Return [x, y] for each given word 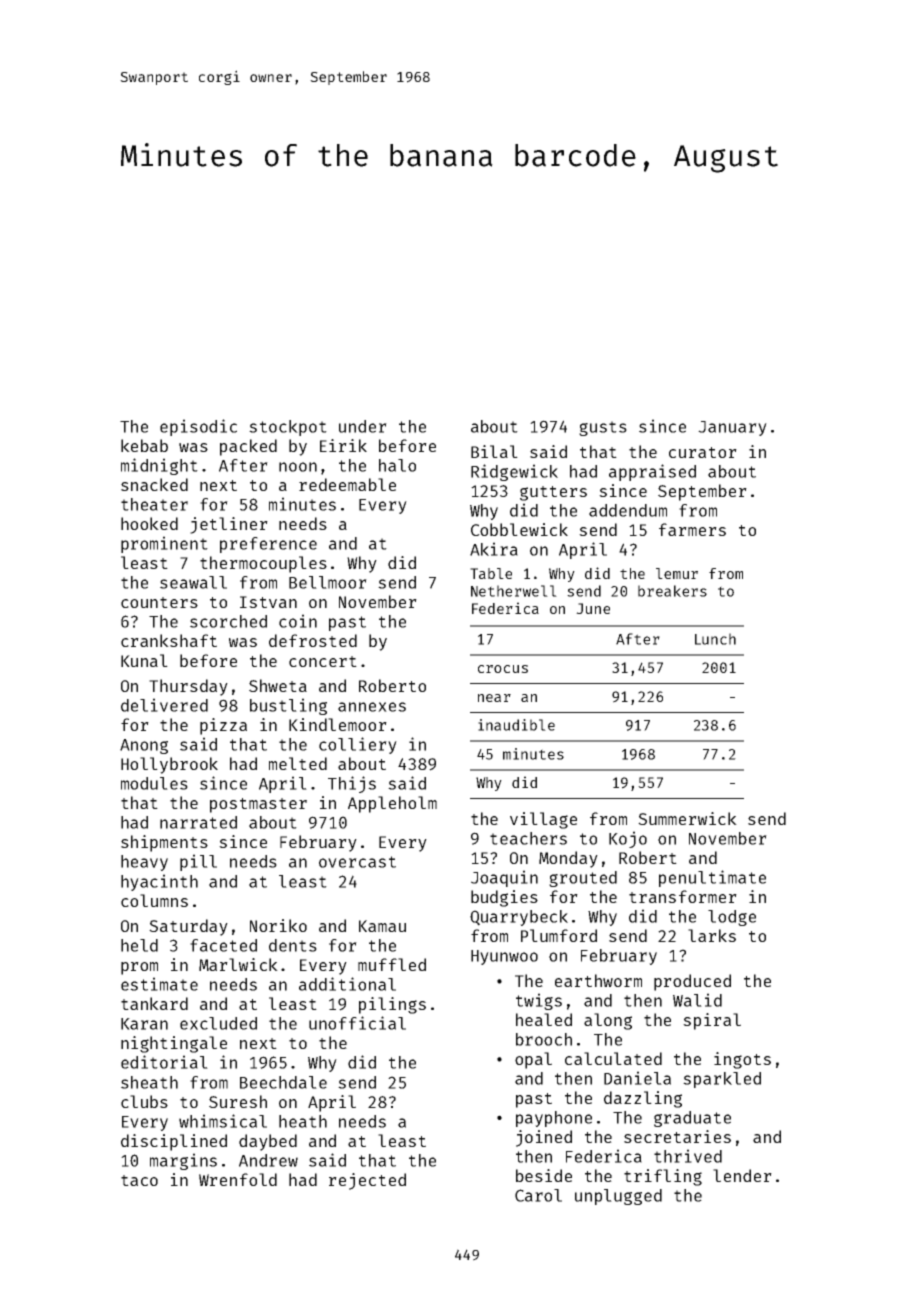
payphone [554, 1119]
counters [159, 602]
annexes [372, 707]
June [593, 608]
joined [544, 1138]
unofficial [357, 1023]
